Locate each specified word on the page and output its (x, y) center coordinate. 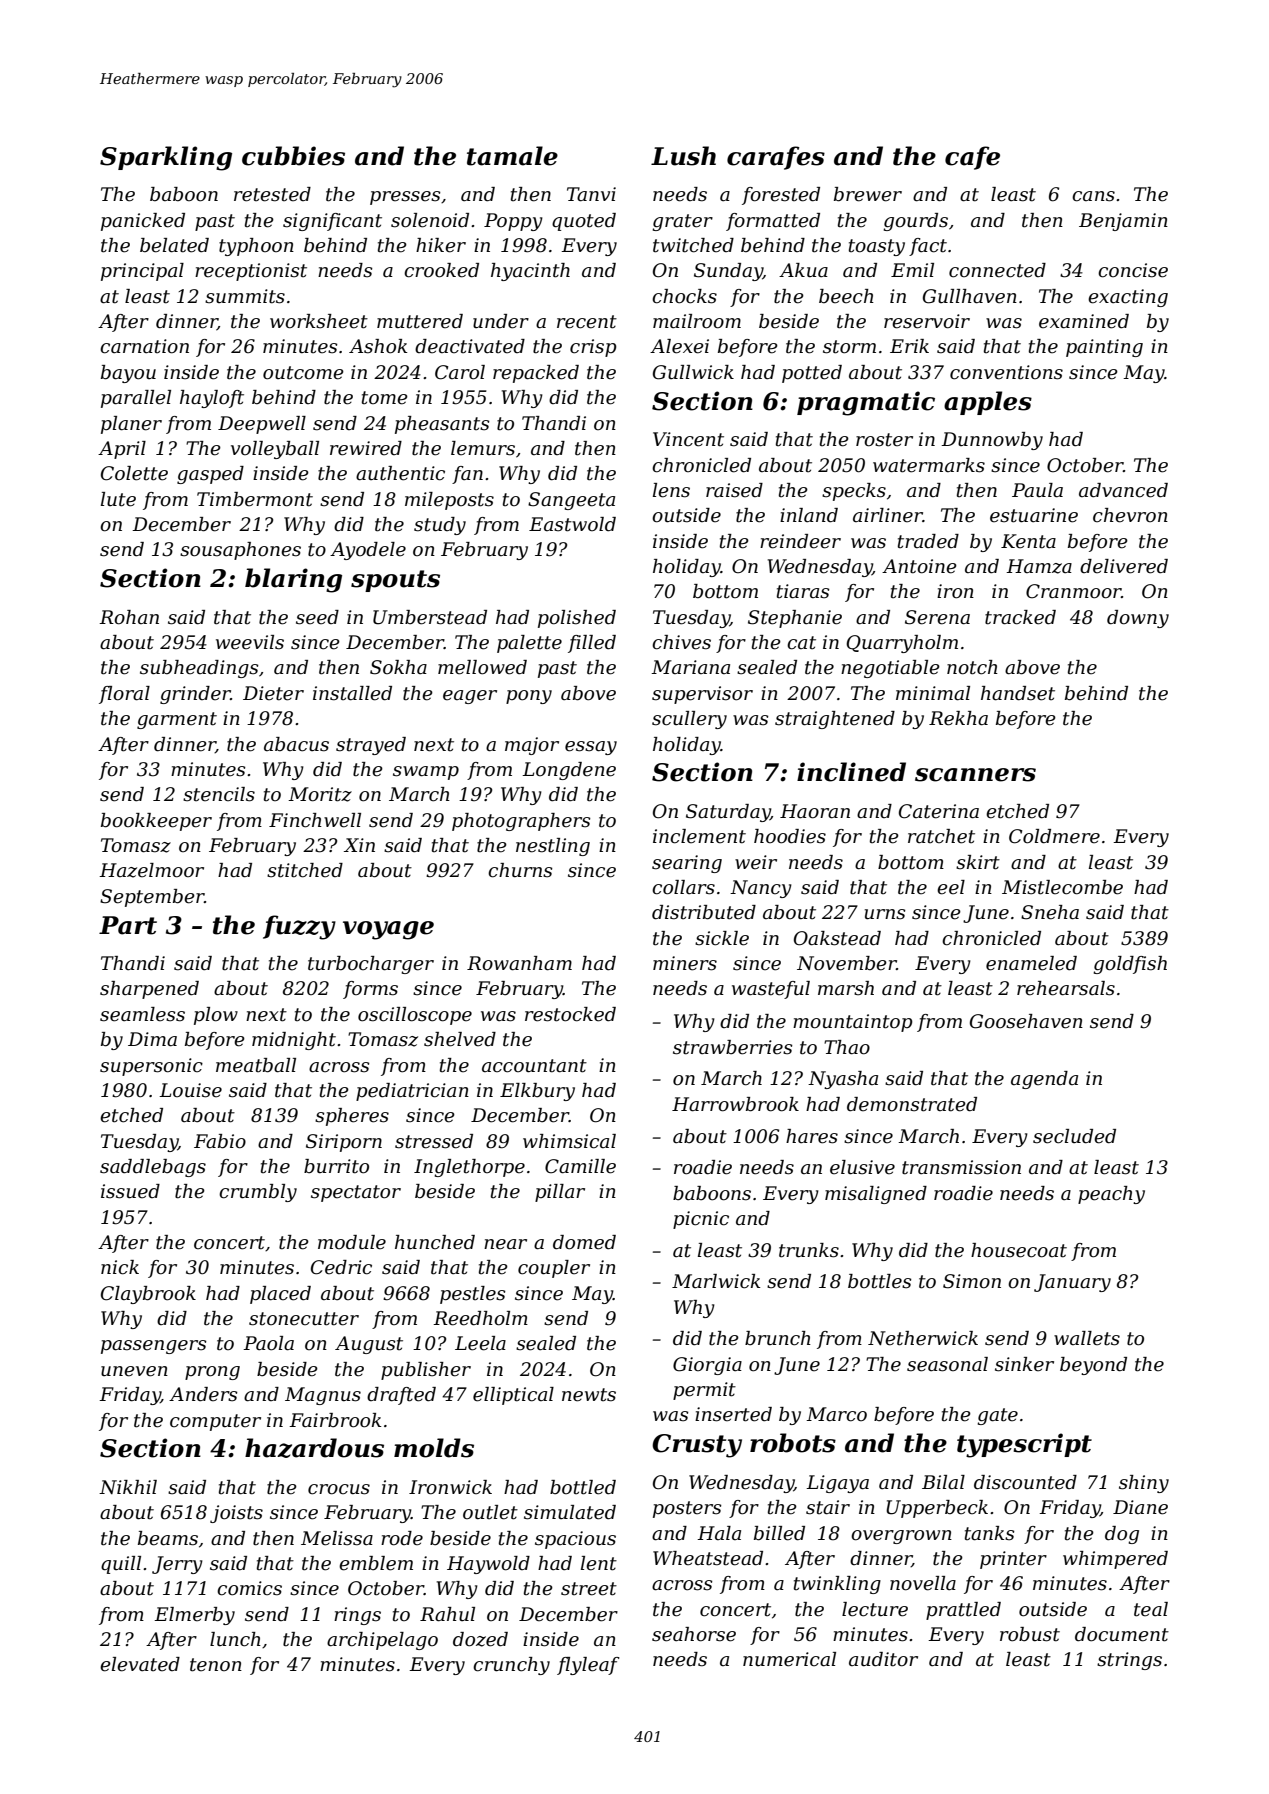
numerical (789, 1659)
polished (577, 619)
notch (972, 667)
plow (216, 1016)
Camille (580, 1166)
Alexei (679, 346)
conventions (1006, 372)
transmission (961, 1167)
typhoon (256, 247)
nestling (553, 847)
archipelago (382, 1641)
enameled (1031, 963)
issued (130, 1191)
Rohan (129, 617)
